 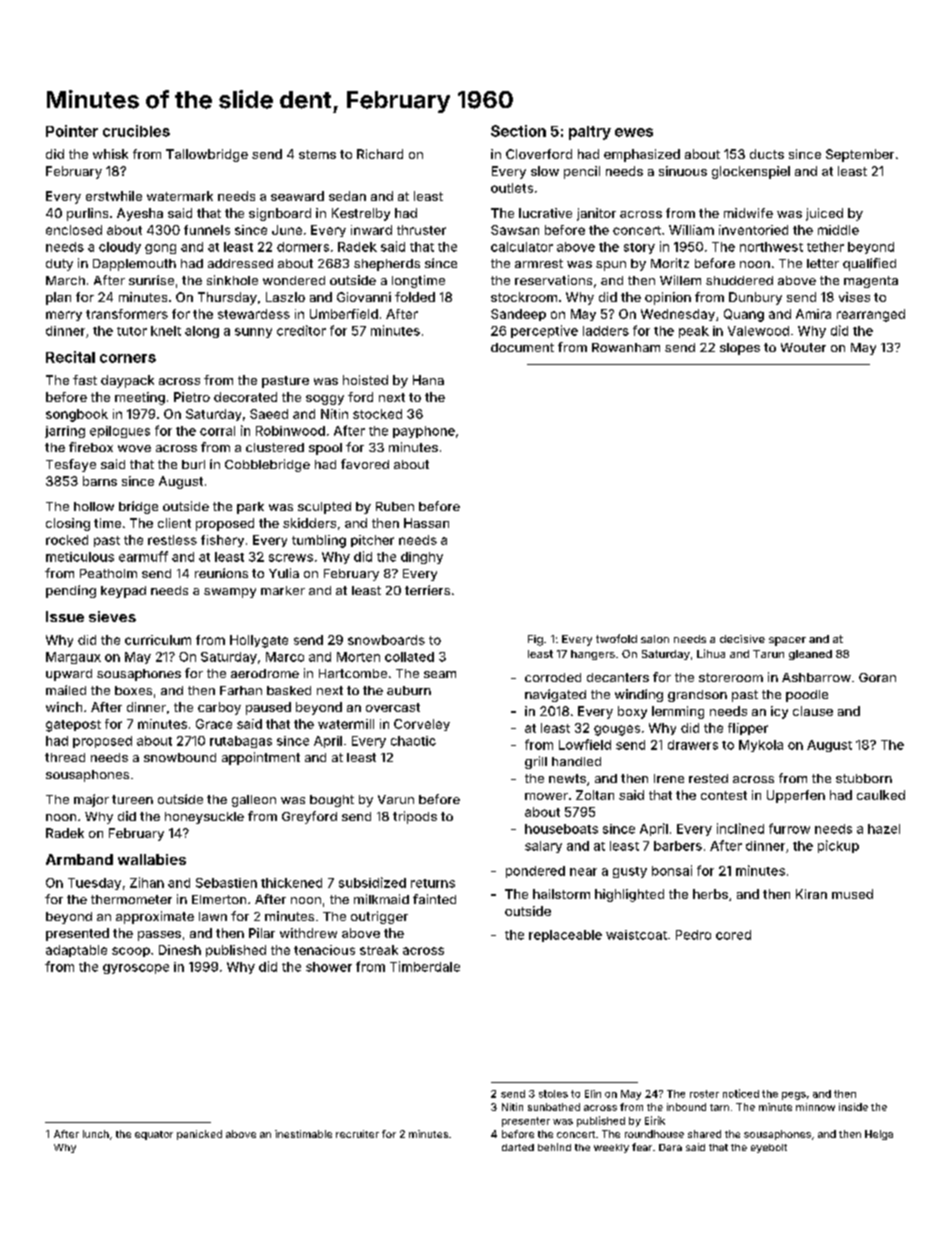 I want to click on Recital, so click(x=70, y=357).
